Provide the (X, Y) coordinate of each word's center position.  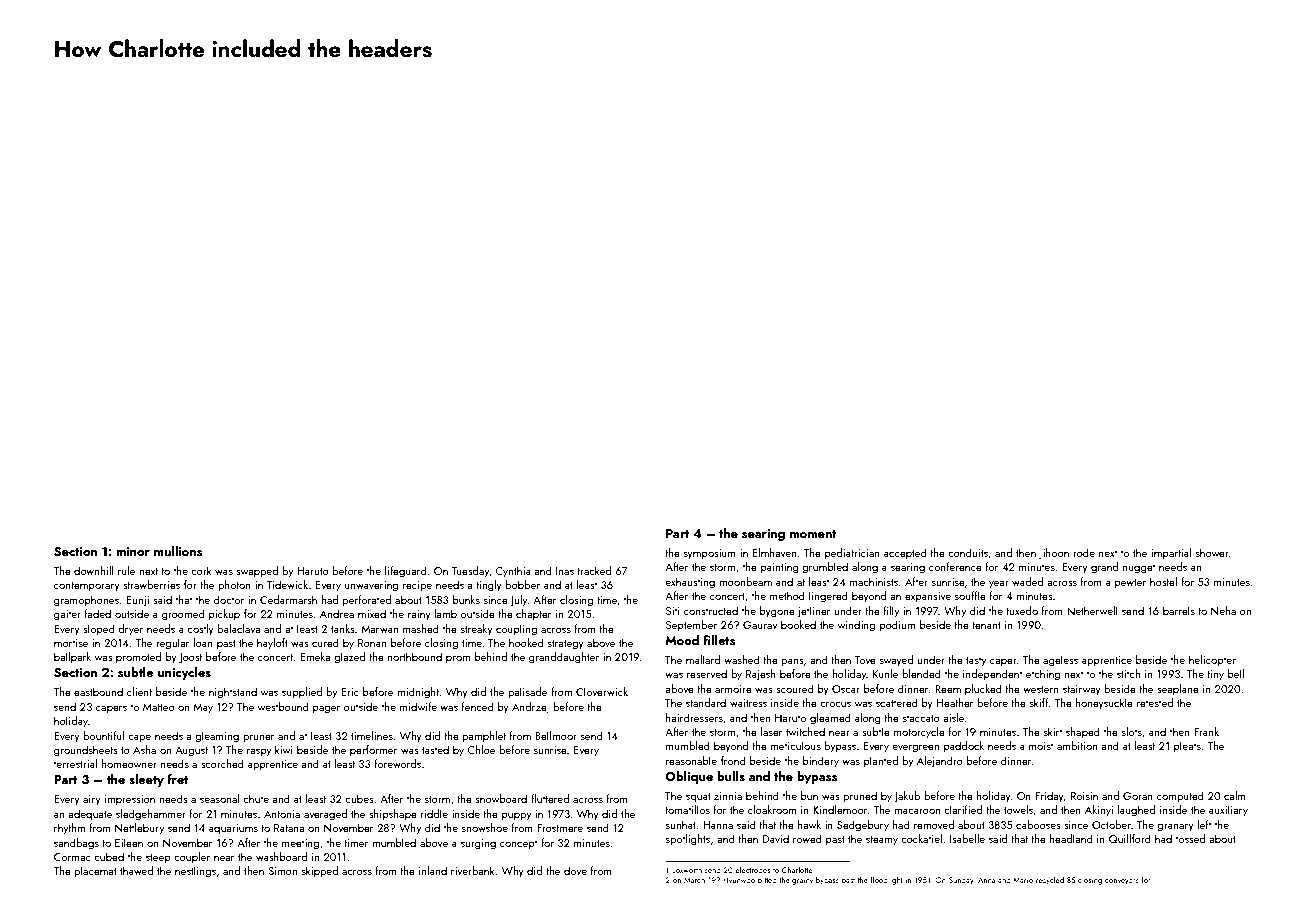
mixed (372, 613)
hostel (1163, 581)
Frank (1206, 731)
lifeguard (406, 572)
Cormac (72, 857)
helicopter (1212, 661)
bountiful (103, 735)
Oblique (689, 777)
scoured (795, 688)
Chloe (481, 749)
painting (780, 568)
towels (1018, 809)
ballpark (72, 657)
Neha (1223, 610)
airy (92, 800)
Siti (673, 611)
